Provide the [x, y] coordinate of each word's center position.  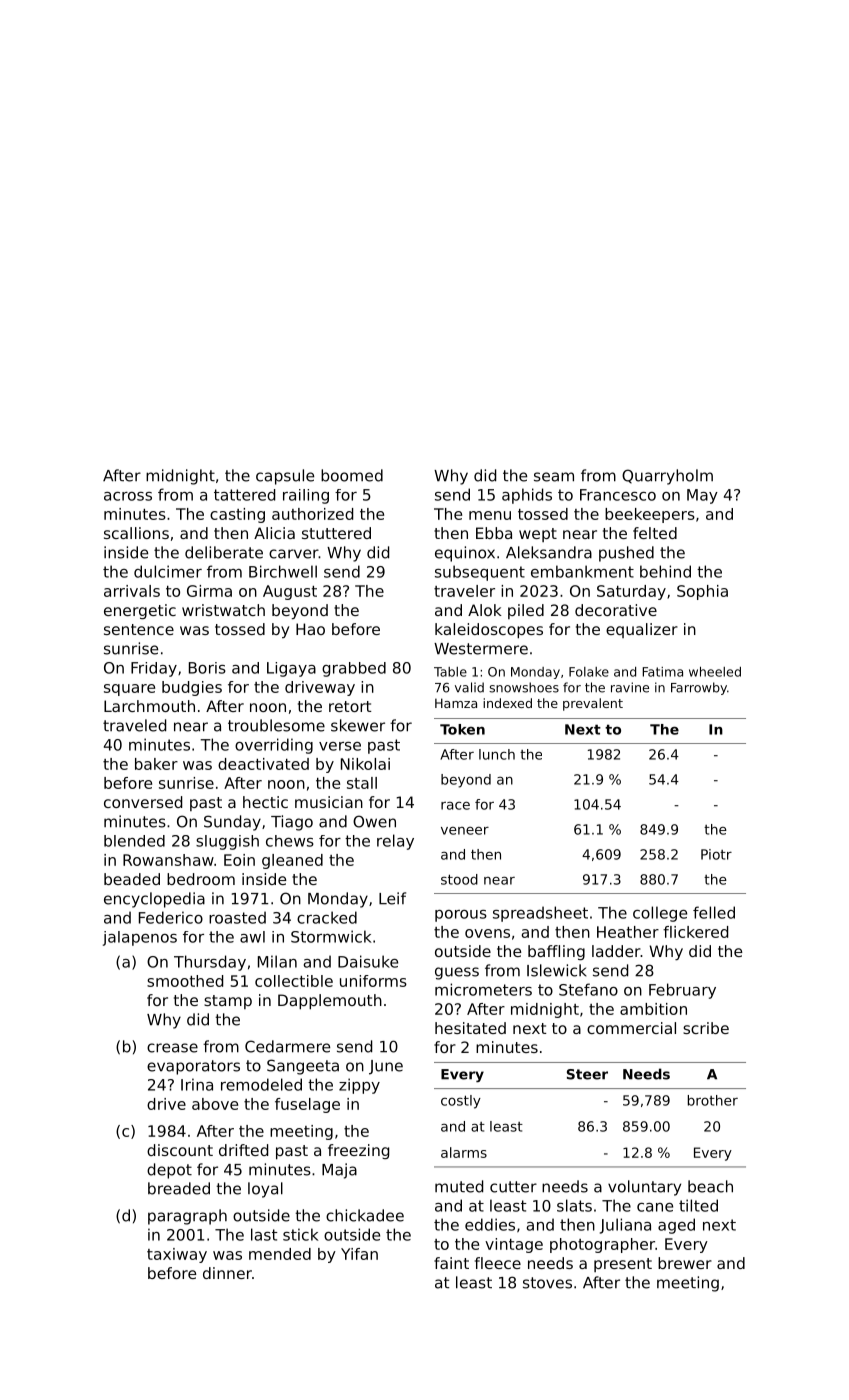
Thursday [210, 963]
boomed [352, 475]
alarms [464, 1152]
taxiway [177, 1255]
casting [237, 515]
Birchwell [283, 571]
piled [526, 611]
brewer [685, 1263]
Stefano [588, 989]
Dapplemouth [330, 1002]
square [129, 690]
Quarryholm [667, 477]
